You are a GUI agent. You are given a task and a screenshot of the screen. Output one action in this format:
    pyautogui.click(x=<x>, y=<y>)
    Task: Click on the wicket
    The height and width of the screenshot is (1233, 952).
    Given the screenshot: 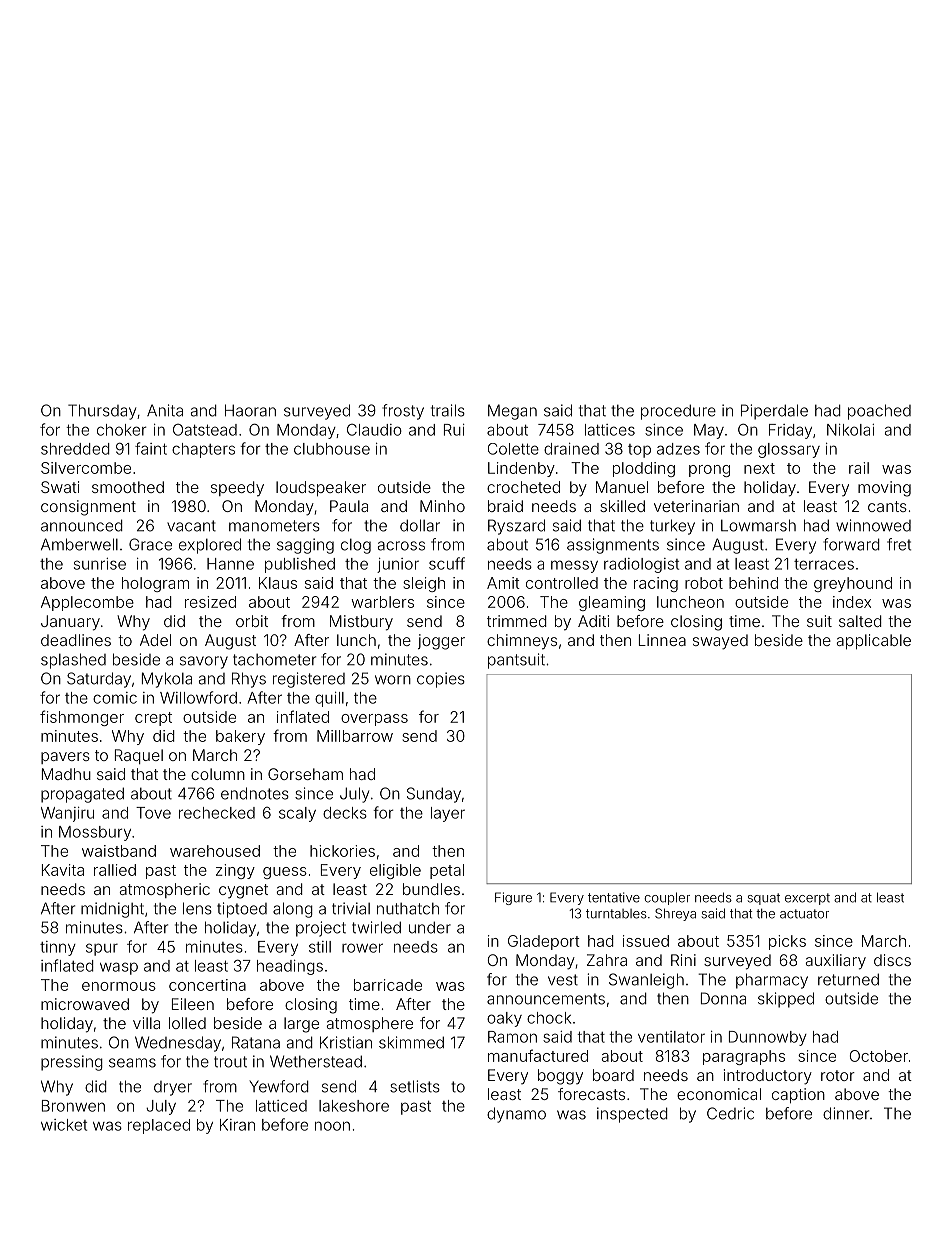 What is the action you would take?
    pyautogui.click(x=64, y=1125)
